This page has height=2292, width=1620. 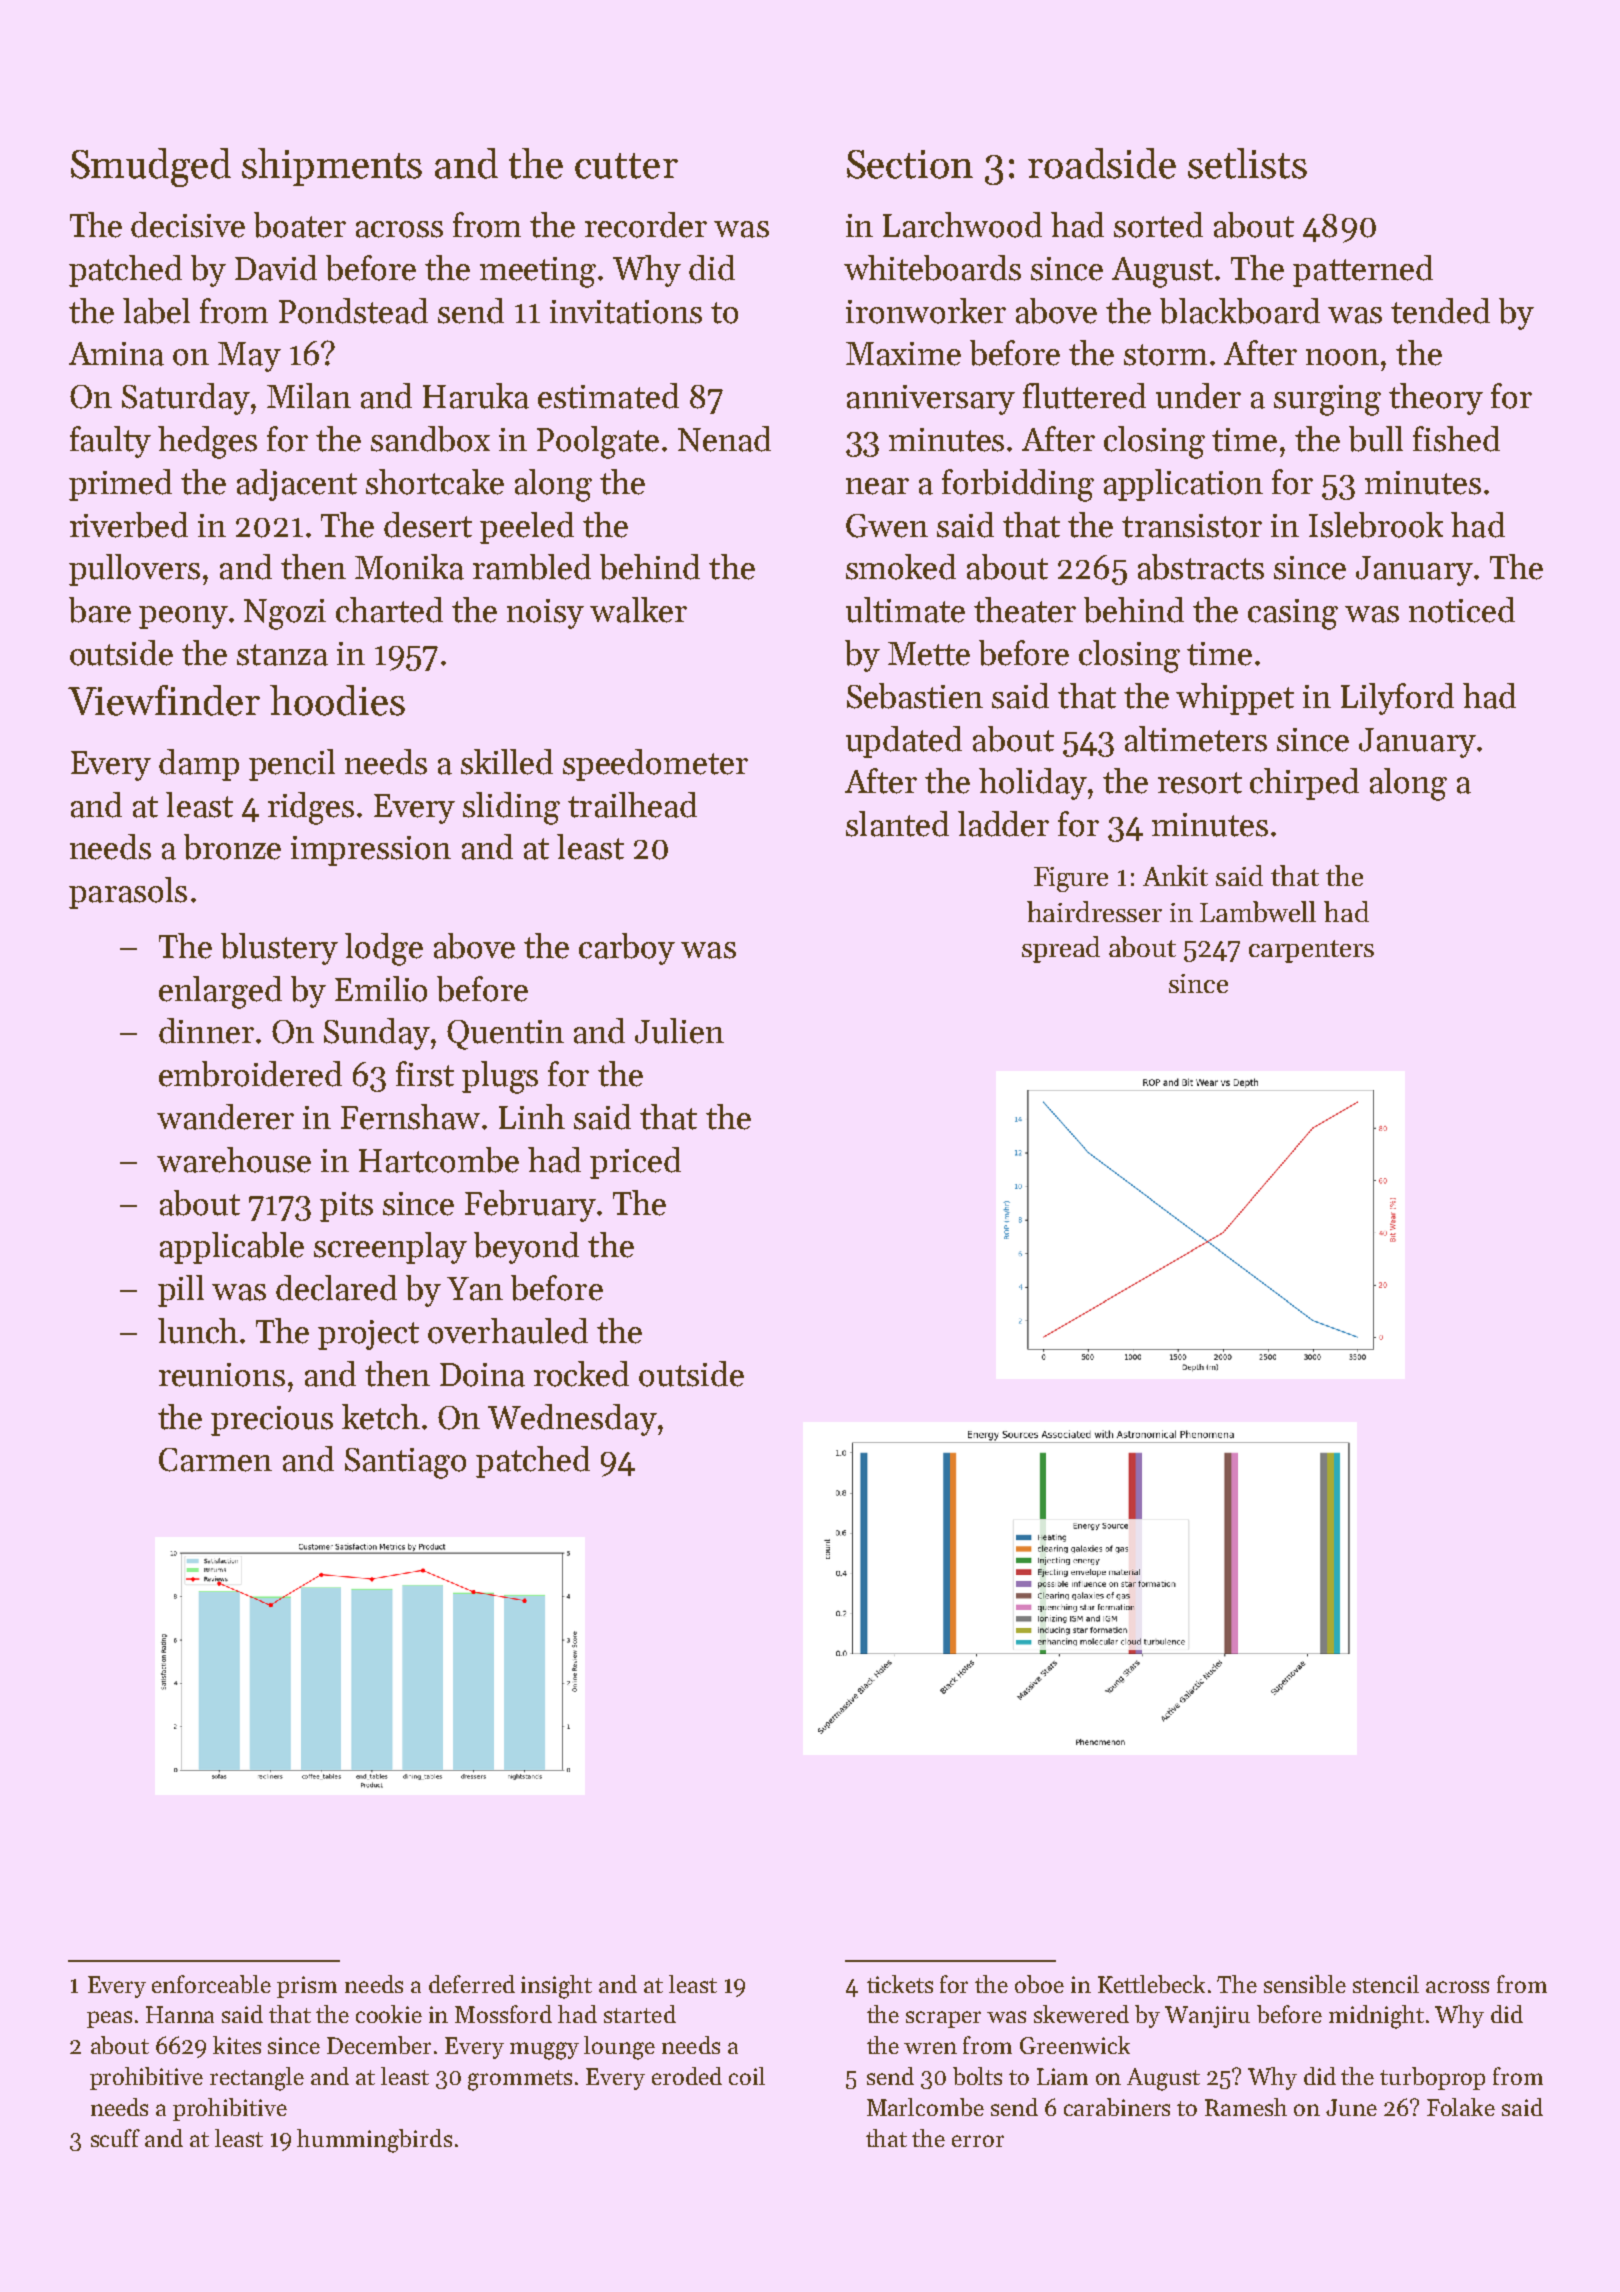 I want to click on peas, so click(x=109, y=2019).
